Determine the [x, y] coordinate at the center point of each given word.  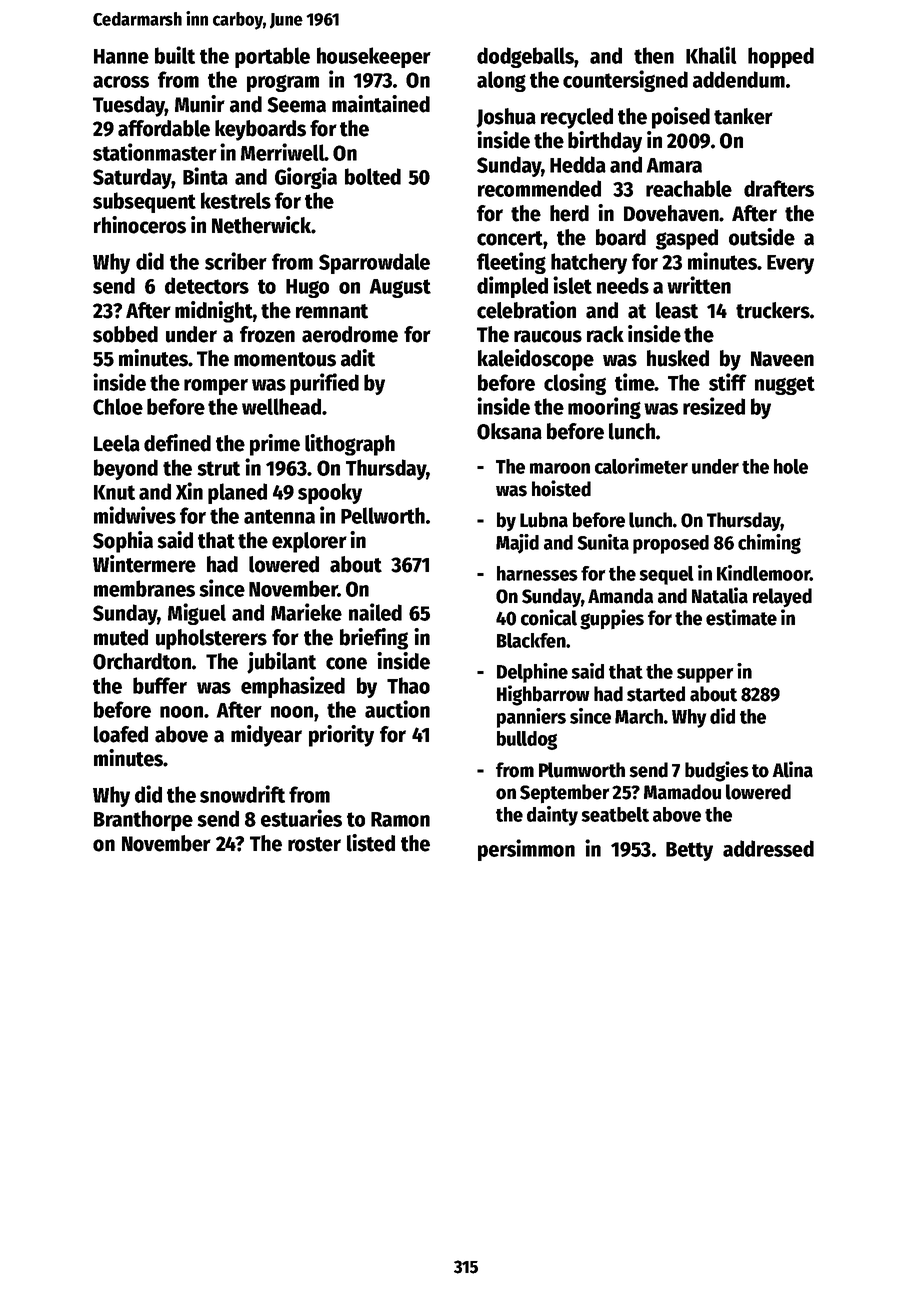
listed [371, 843]
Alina [792, 769]
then [654, 55]
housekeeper [374, 57]
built [175, 55]
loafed [121, 734]
